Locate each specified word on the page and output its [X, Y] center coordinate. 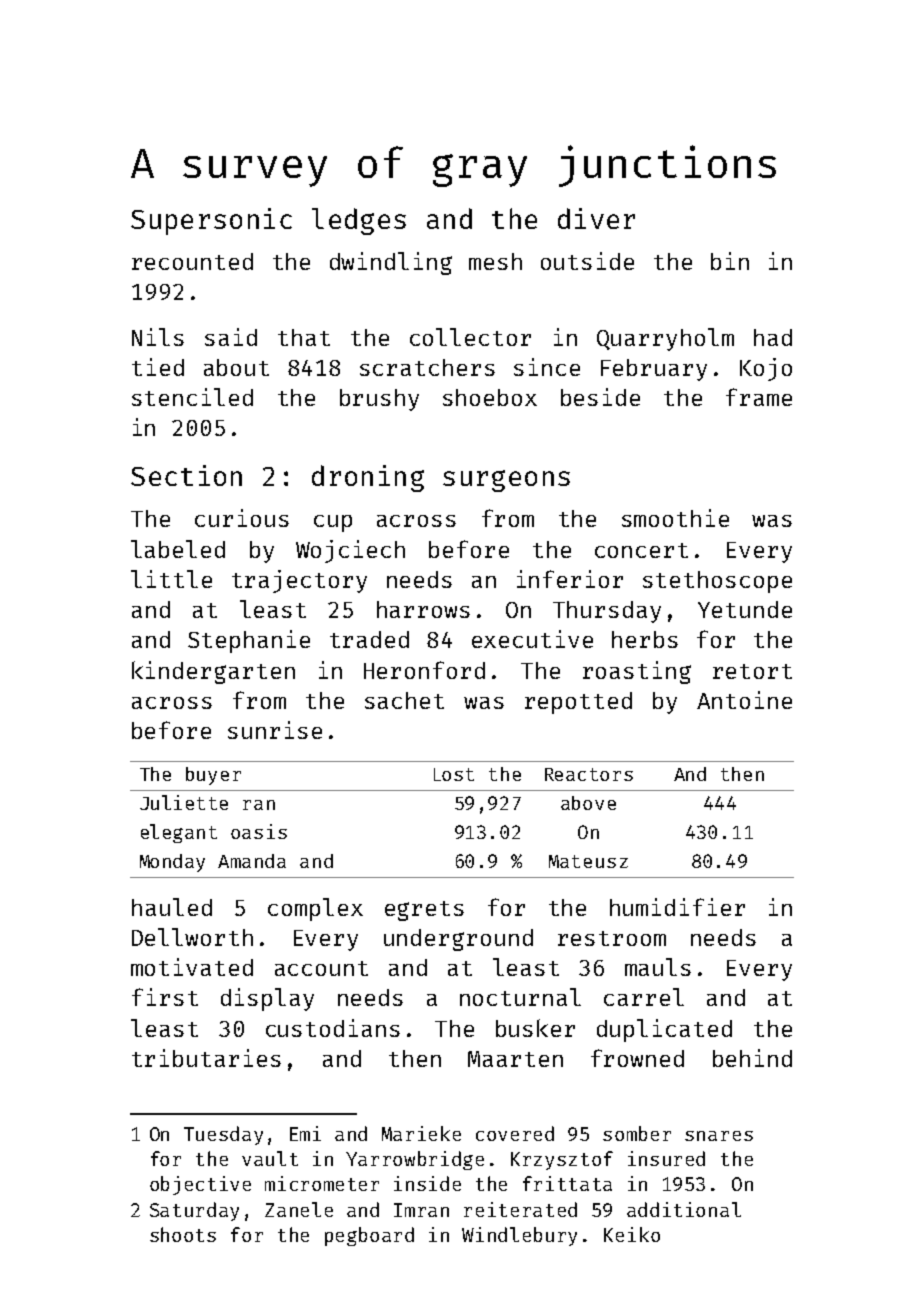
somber [637, 1133]
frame [759, 397]
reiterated [520, 1209]
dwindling [391, 263]
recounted [192, 261]
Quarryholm [665, 339]
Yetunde [745, 609]
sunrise [275, 730]
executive [532, 639]
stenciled [192, 397]
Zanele [299, 1209]
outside [587, 261]
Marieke [421, 1133]
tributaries [206, 1058]
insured [666, 1158]
